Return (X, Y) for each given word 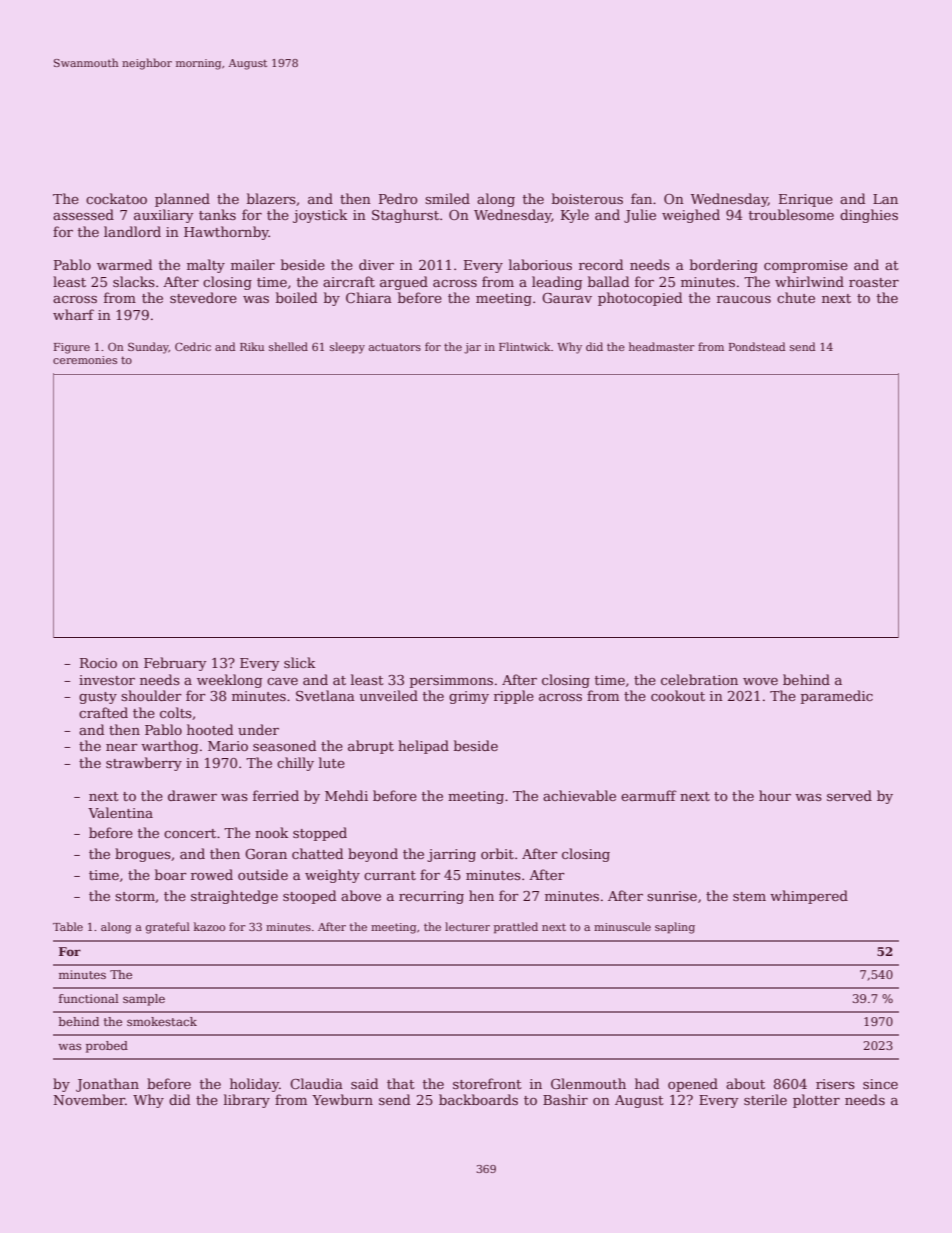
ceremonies (85, 360)
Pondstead (757, 346)
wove (760, 681)
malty (206, 266)
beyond (373, 855)
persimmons (451, 681)
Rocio (98, 663)
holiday (254, 1085)
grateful (168, 928)
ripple (514, 697)
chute (796, 297)
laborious (540, 264)
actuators (395, 347)
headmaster (662, 346)
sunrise (672, 896)
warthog (169, 747)
